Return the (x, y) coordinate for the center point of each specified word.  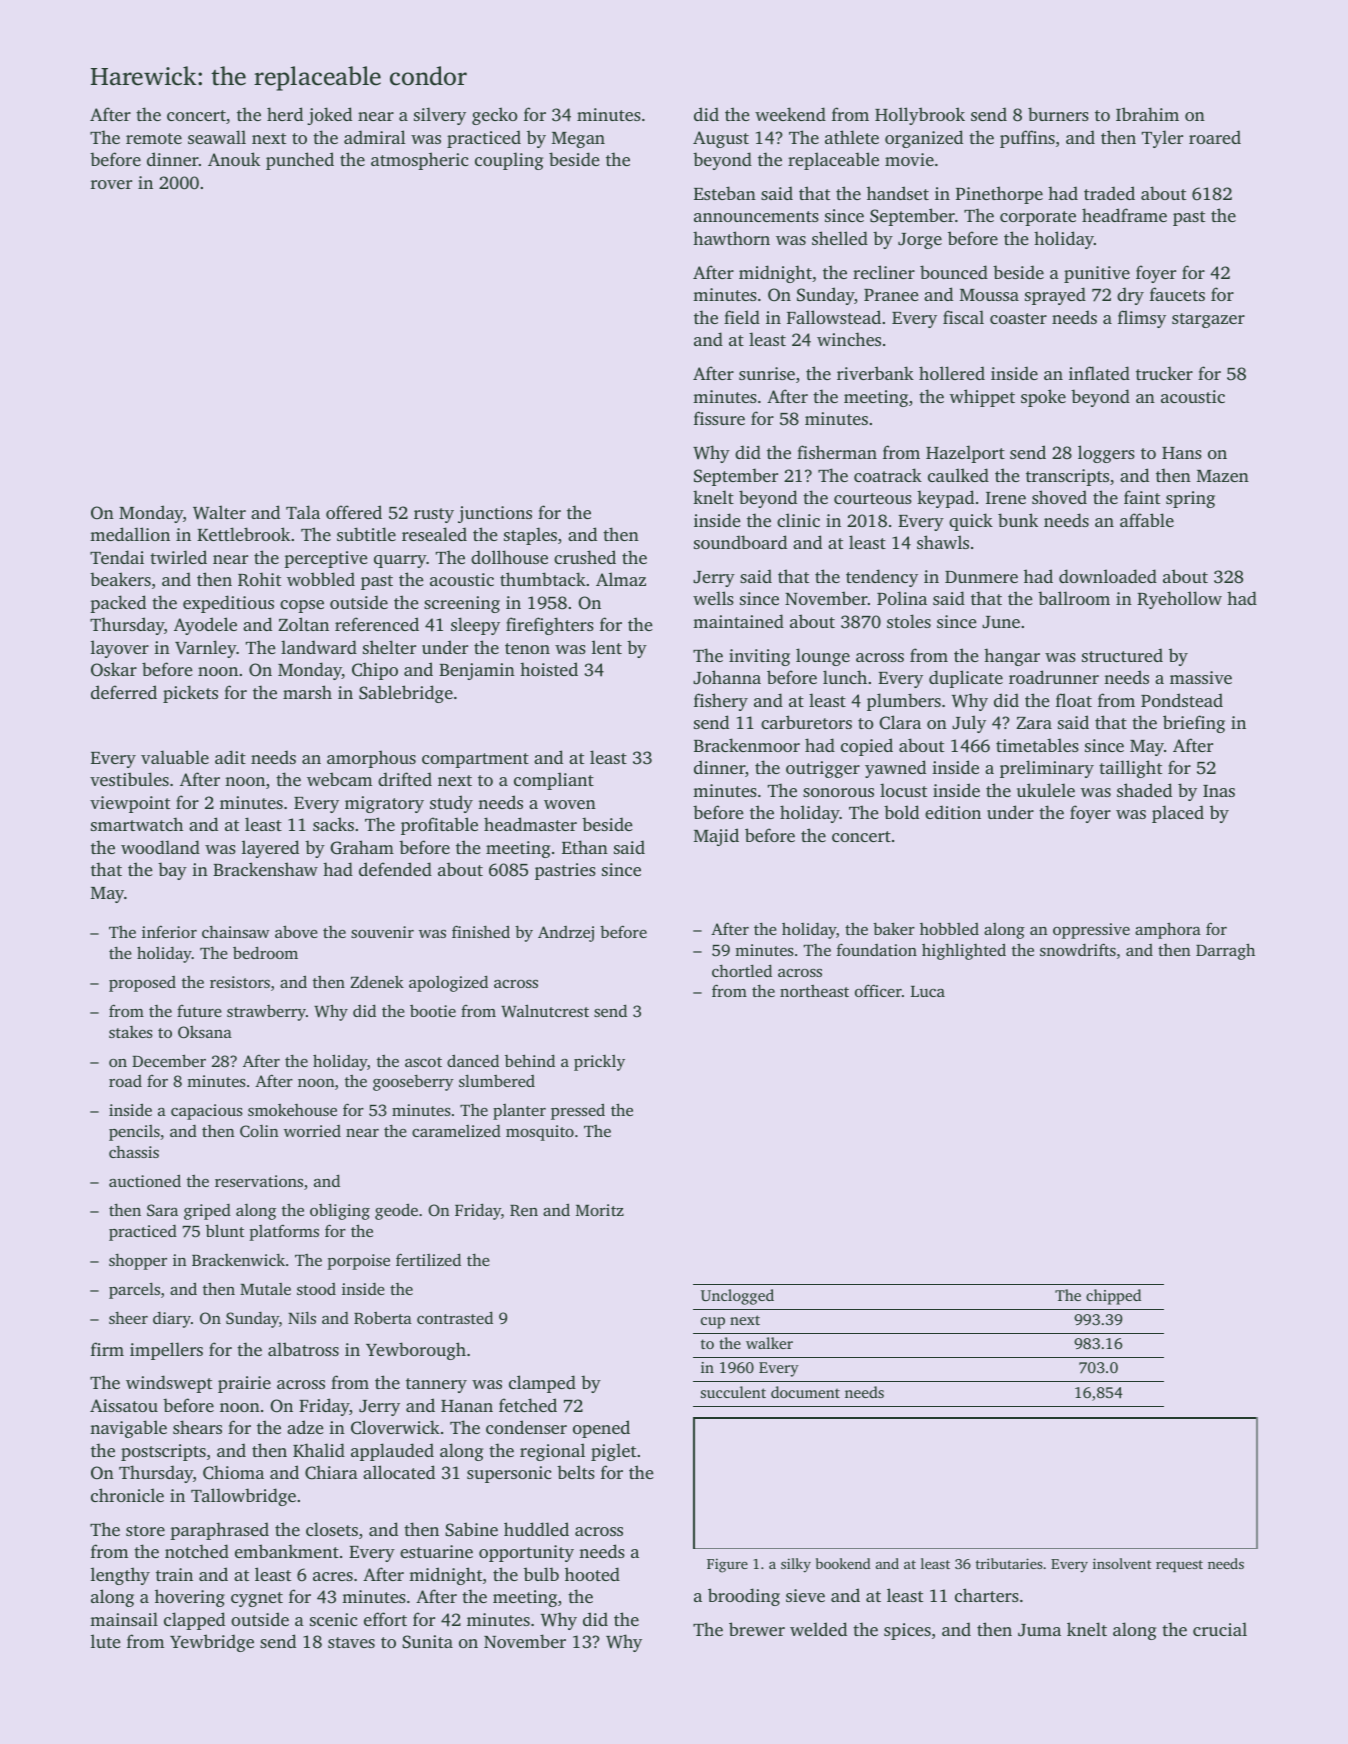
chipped (1113, 1297)
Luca (928, 991)
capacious (207, 1112)
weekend (790, 114)
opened (601, 1429)
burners (1058, 114)
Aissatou (124, 1405)
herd (285, 114)
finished (481, 931)
